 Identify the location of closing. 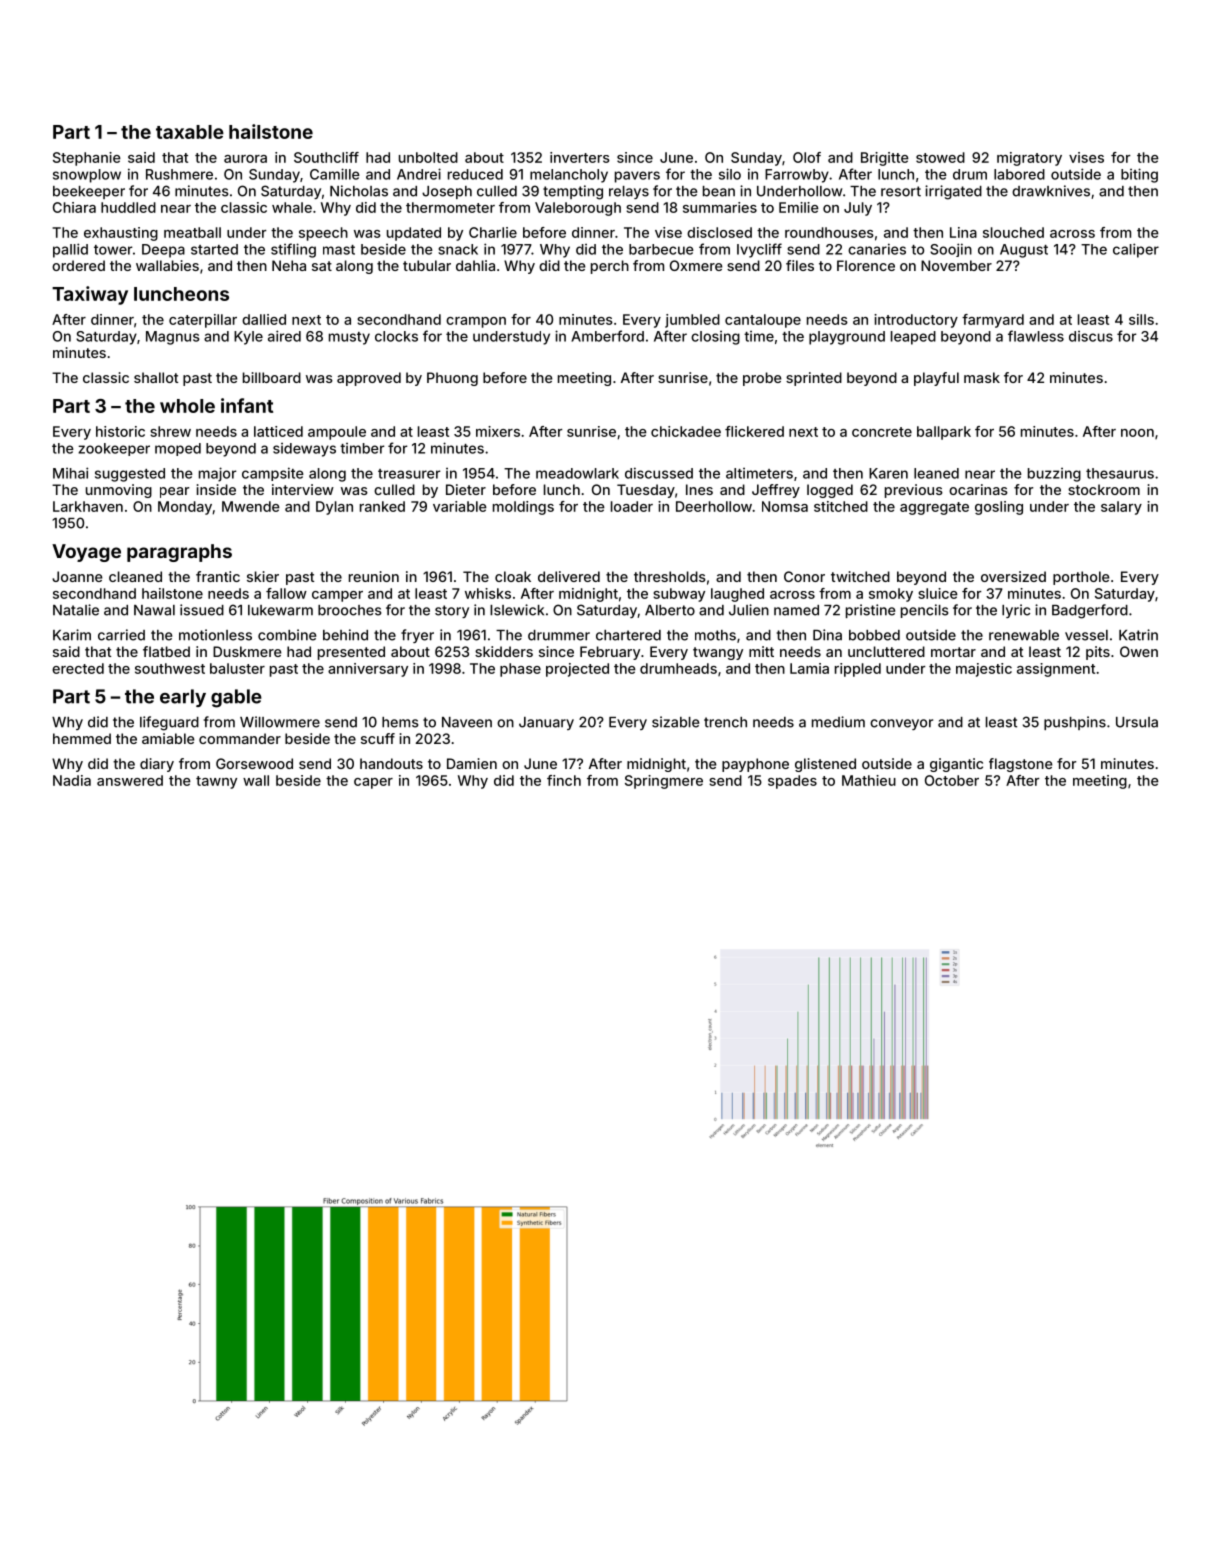
(715, 338).
